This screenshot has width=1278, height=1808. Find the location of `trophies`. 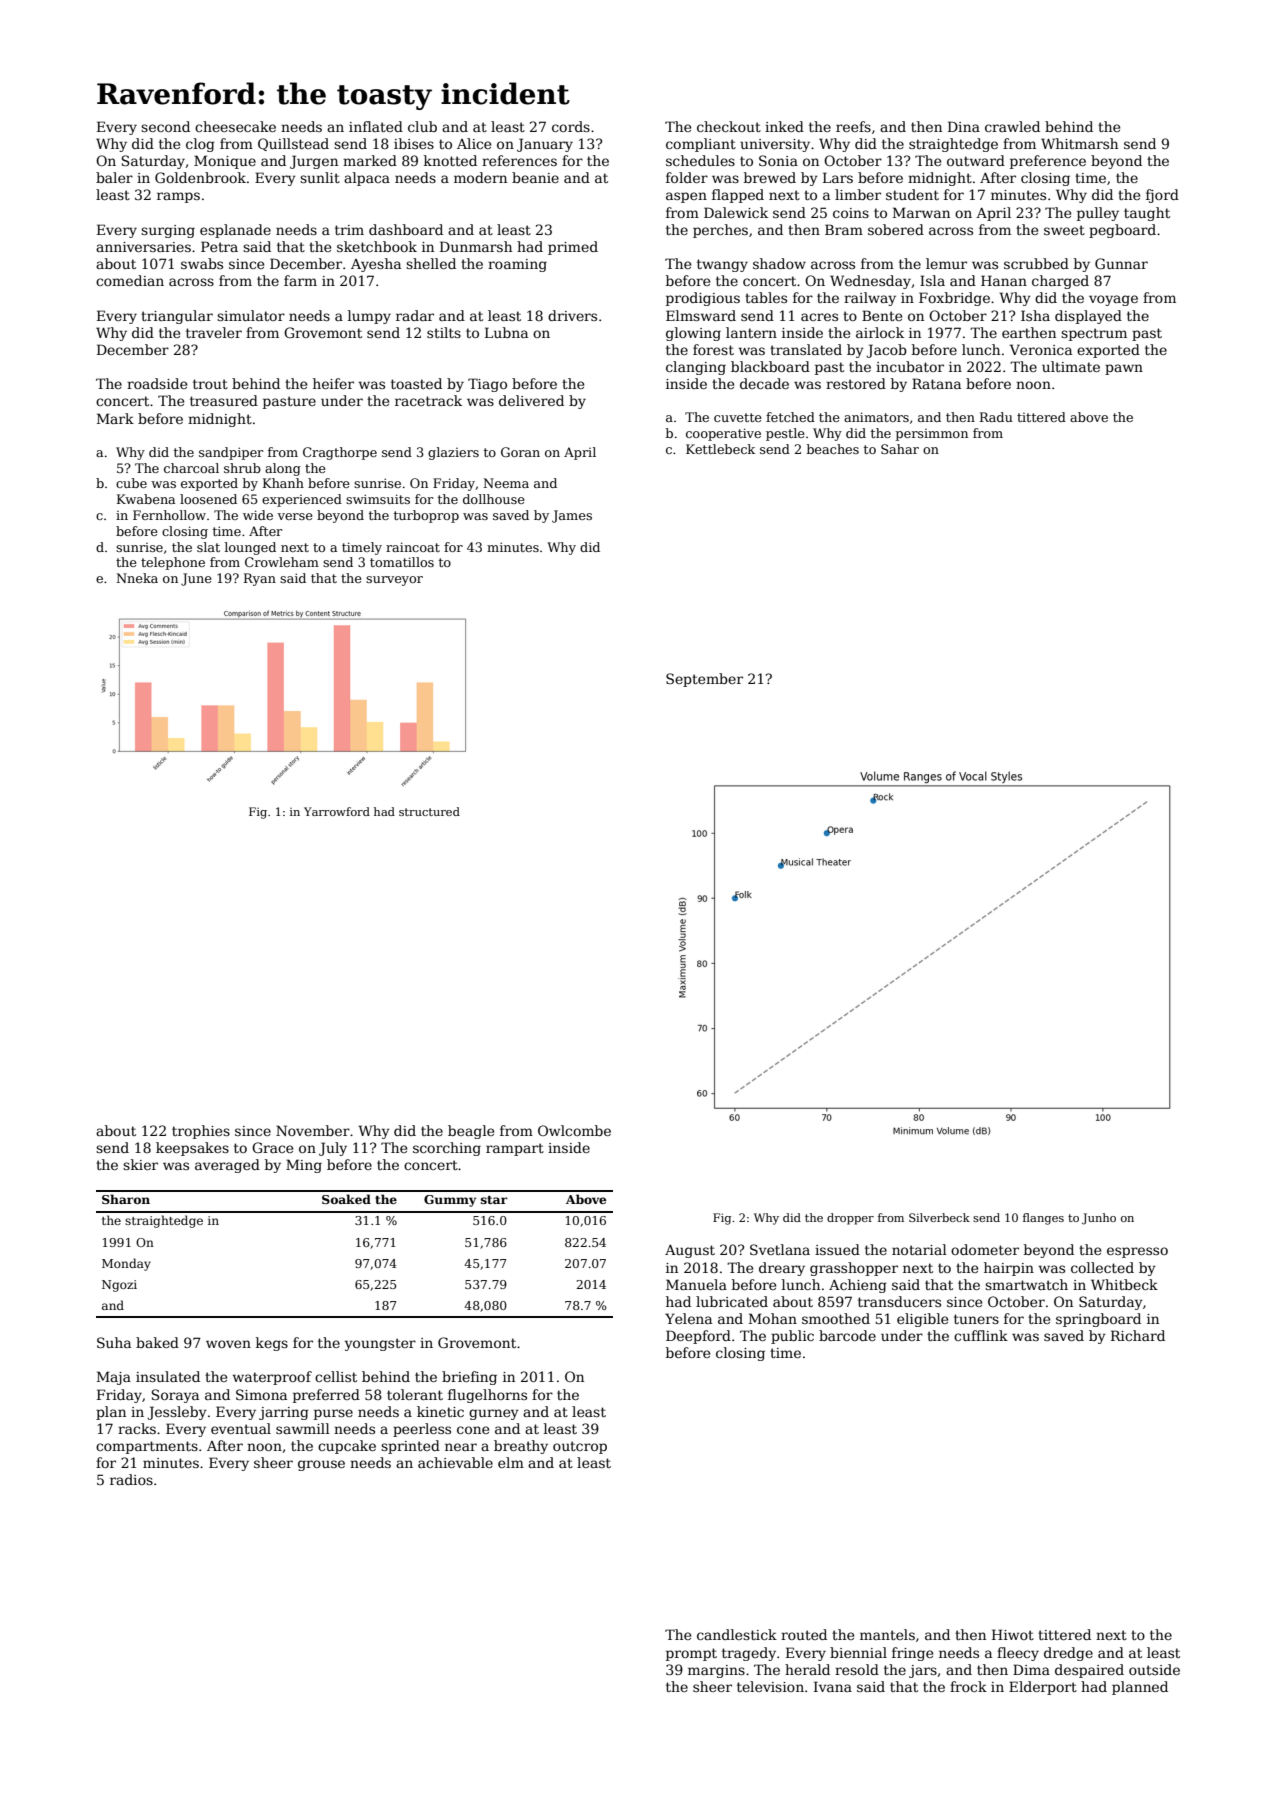

trophies is located at coordinates (201, 1132).
